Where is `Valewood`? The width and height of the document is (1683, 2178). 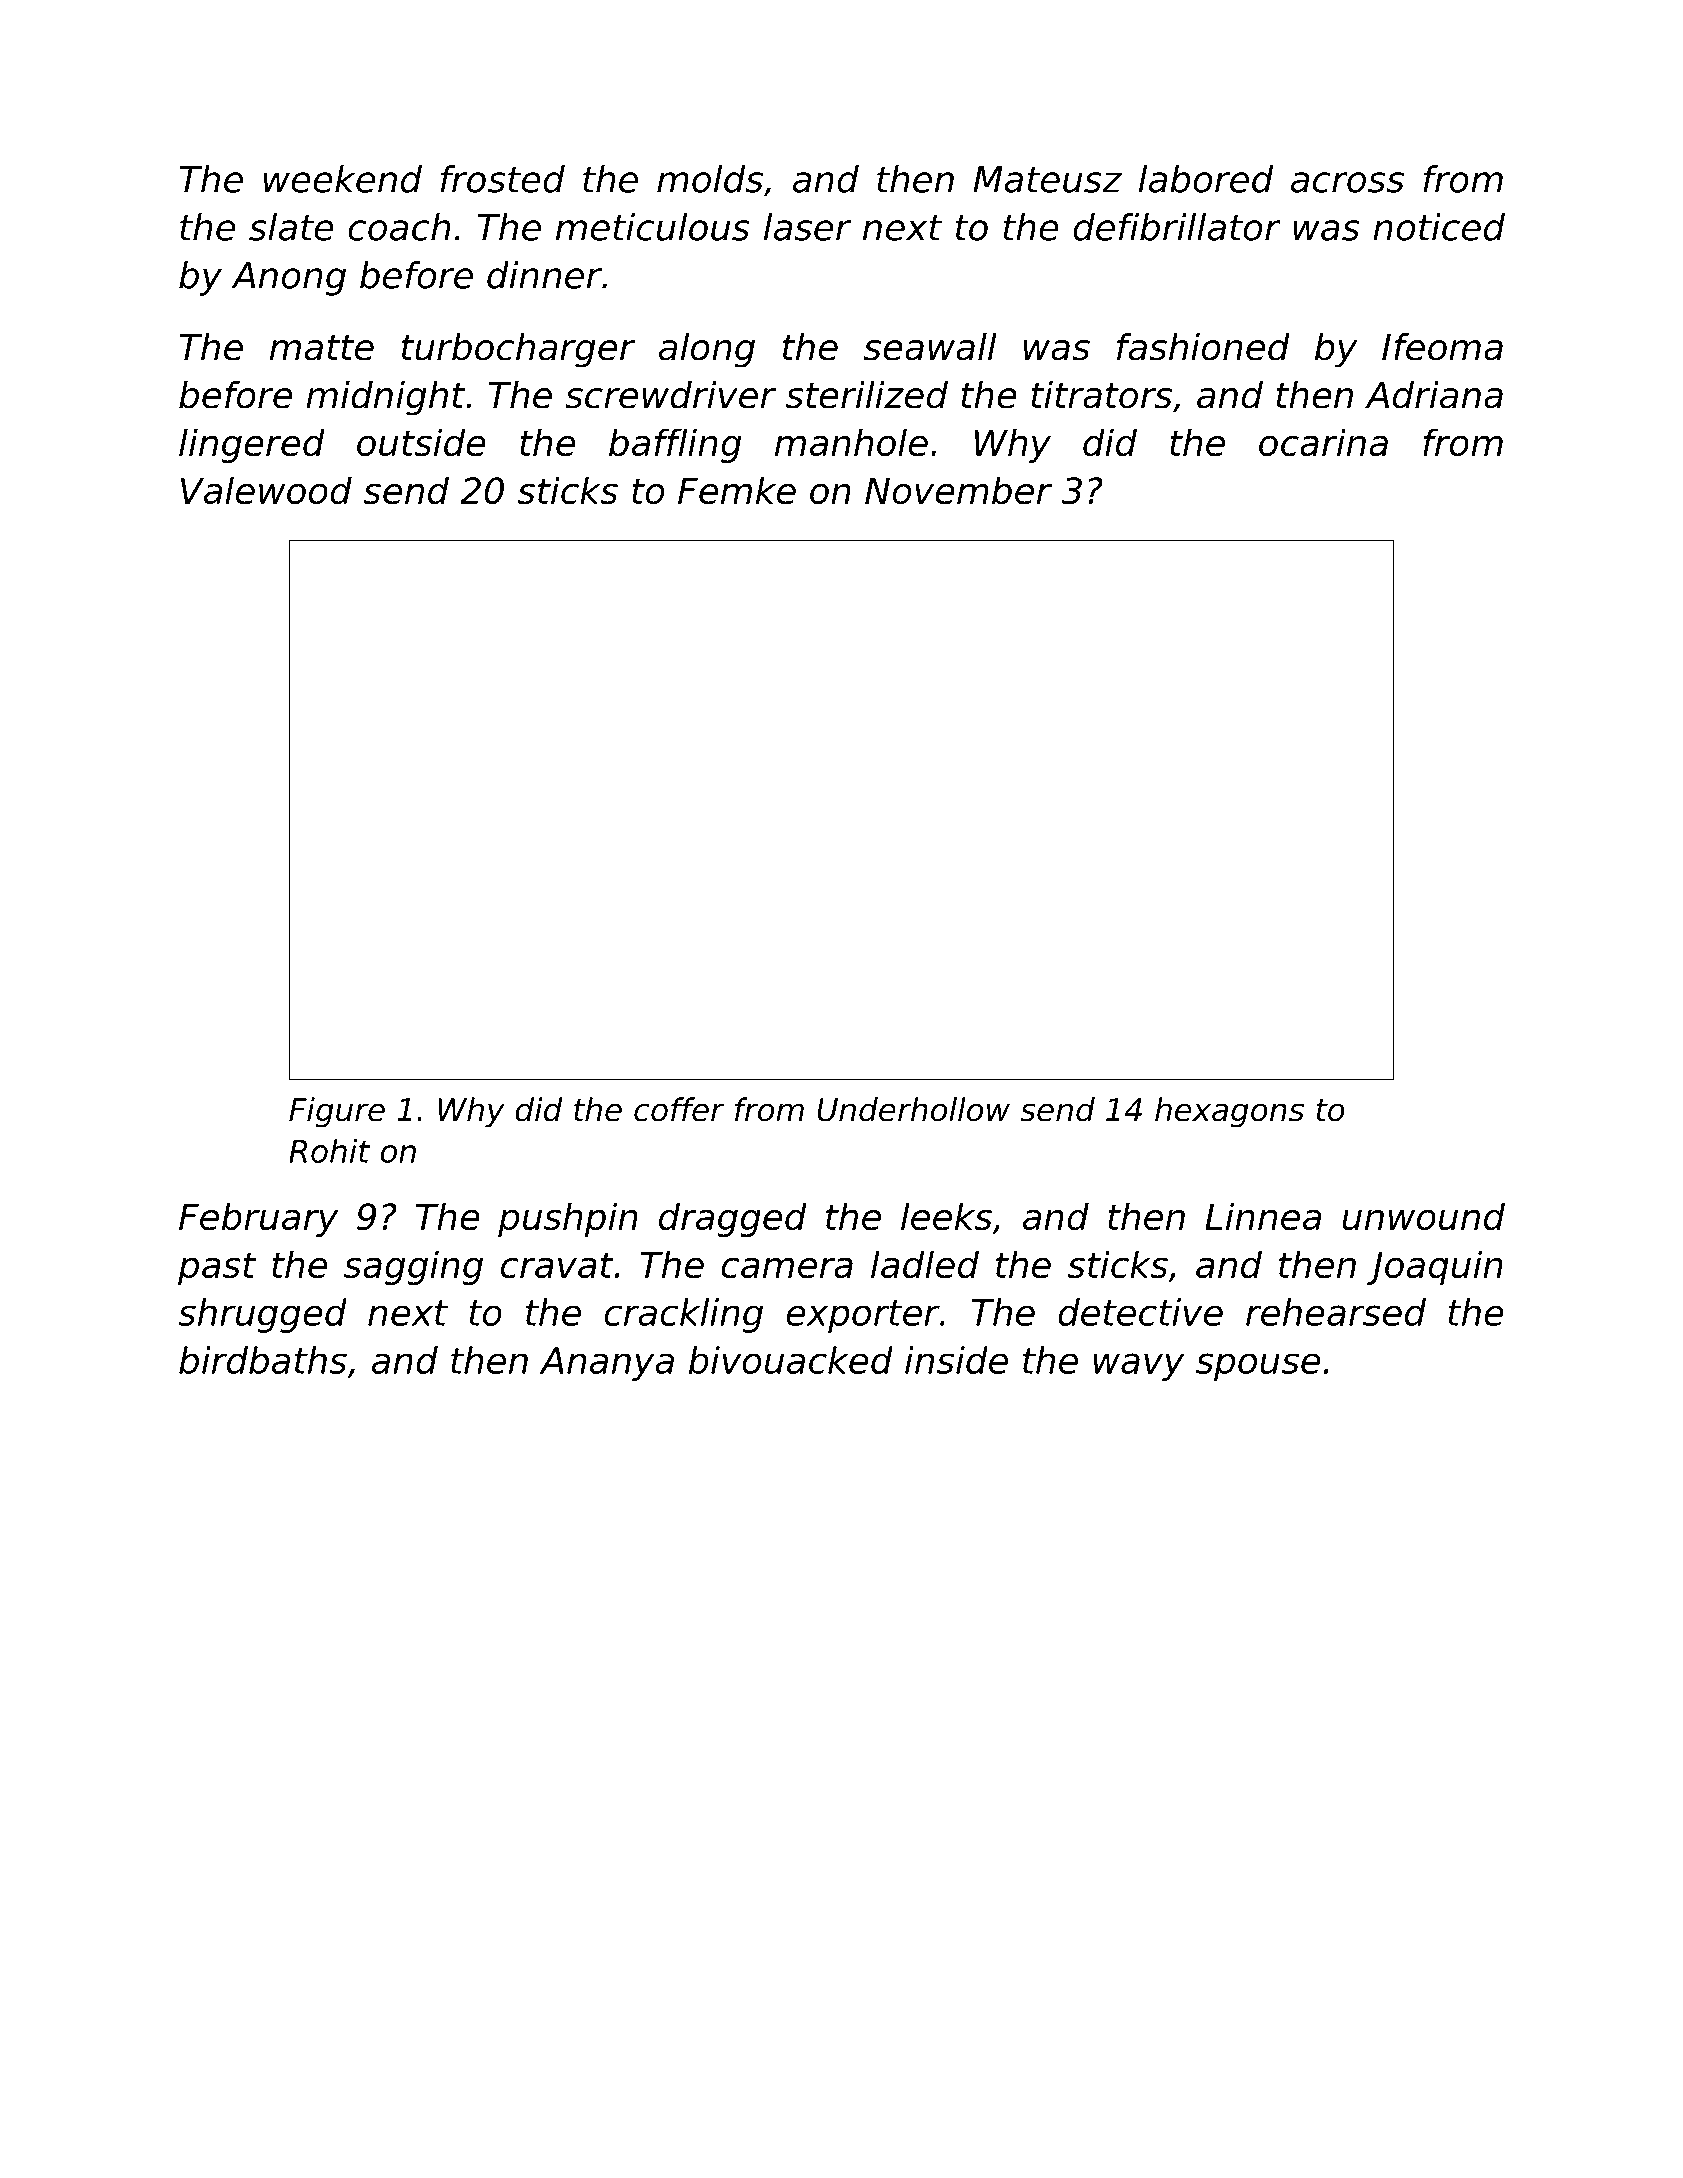
Valewood is located at coordinates (266, 490).
